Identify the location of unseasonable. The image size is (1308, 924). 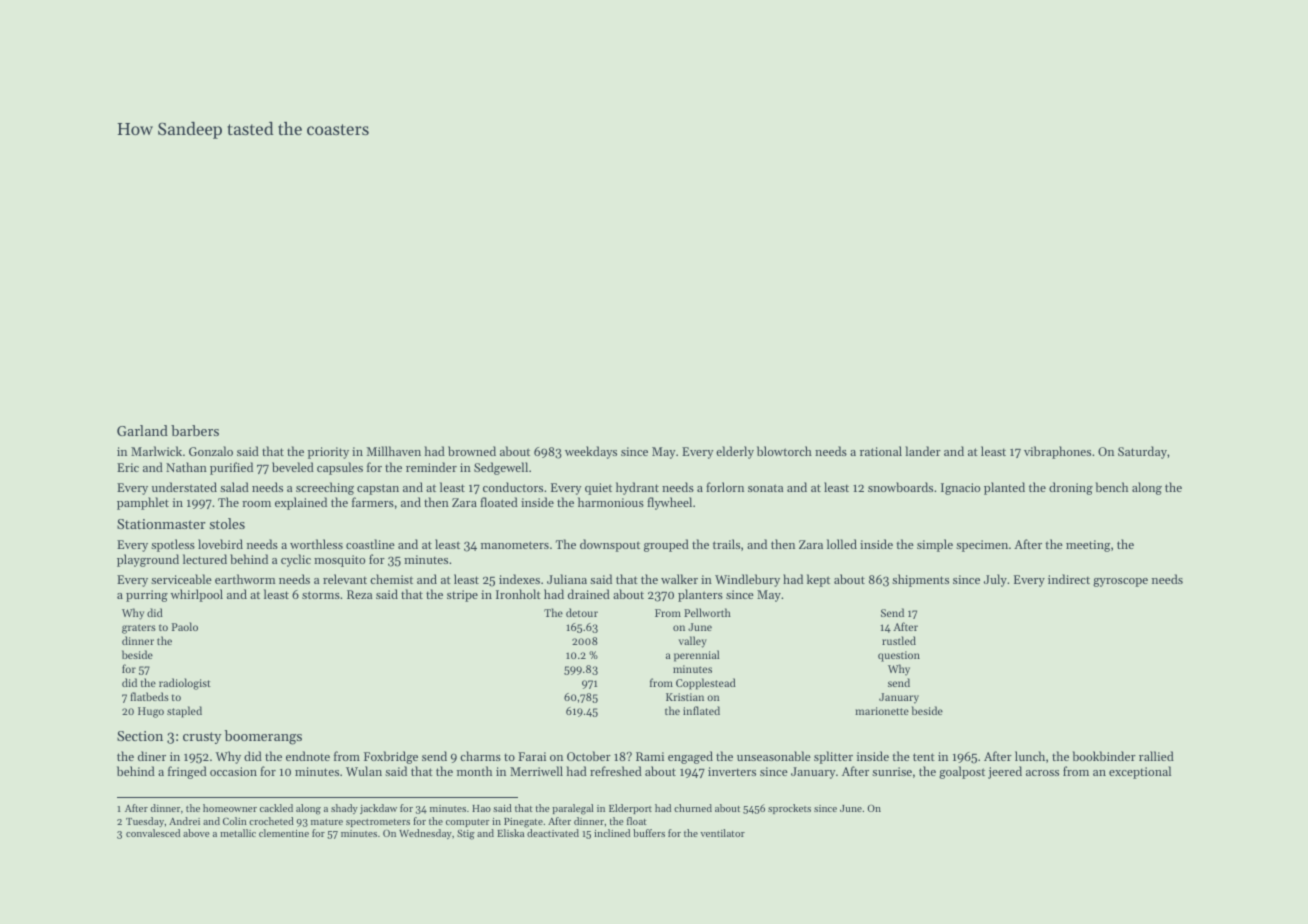
(774, 756).
